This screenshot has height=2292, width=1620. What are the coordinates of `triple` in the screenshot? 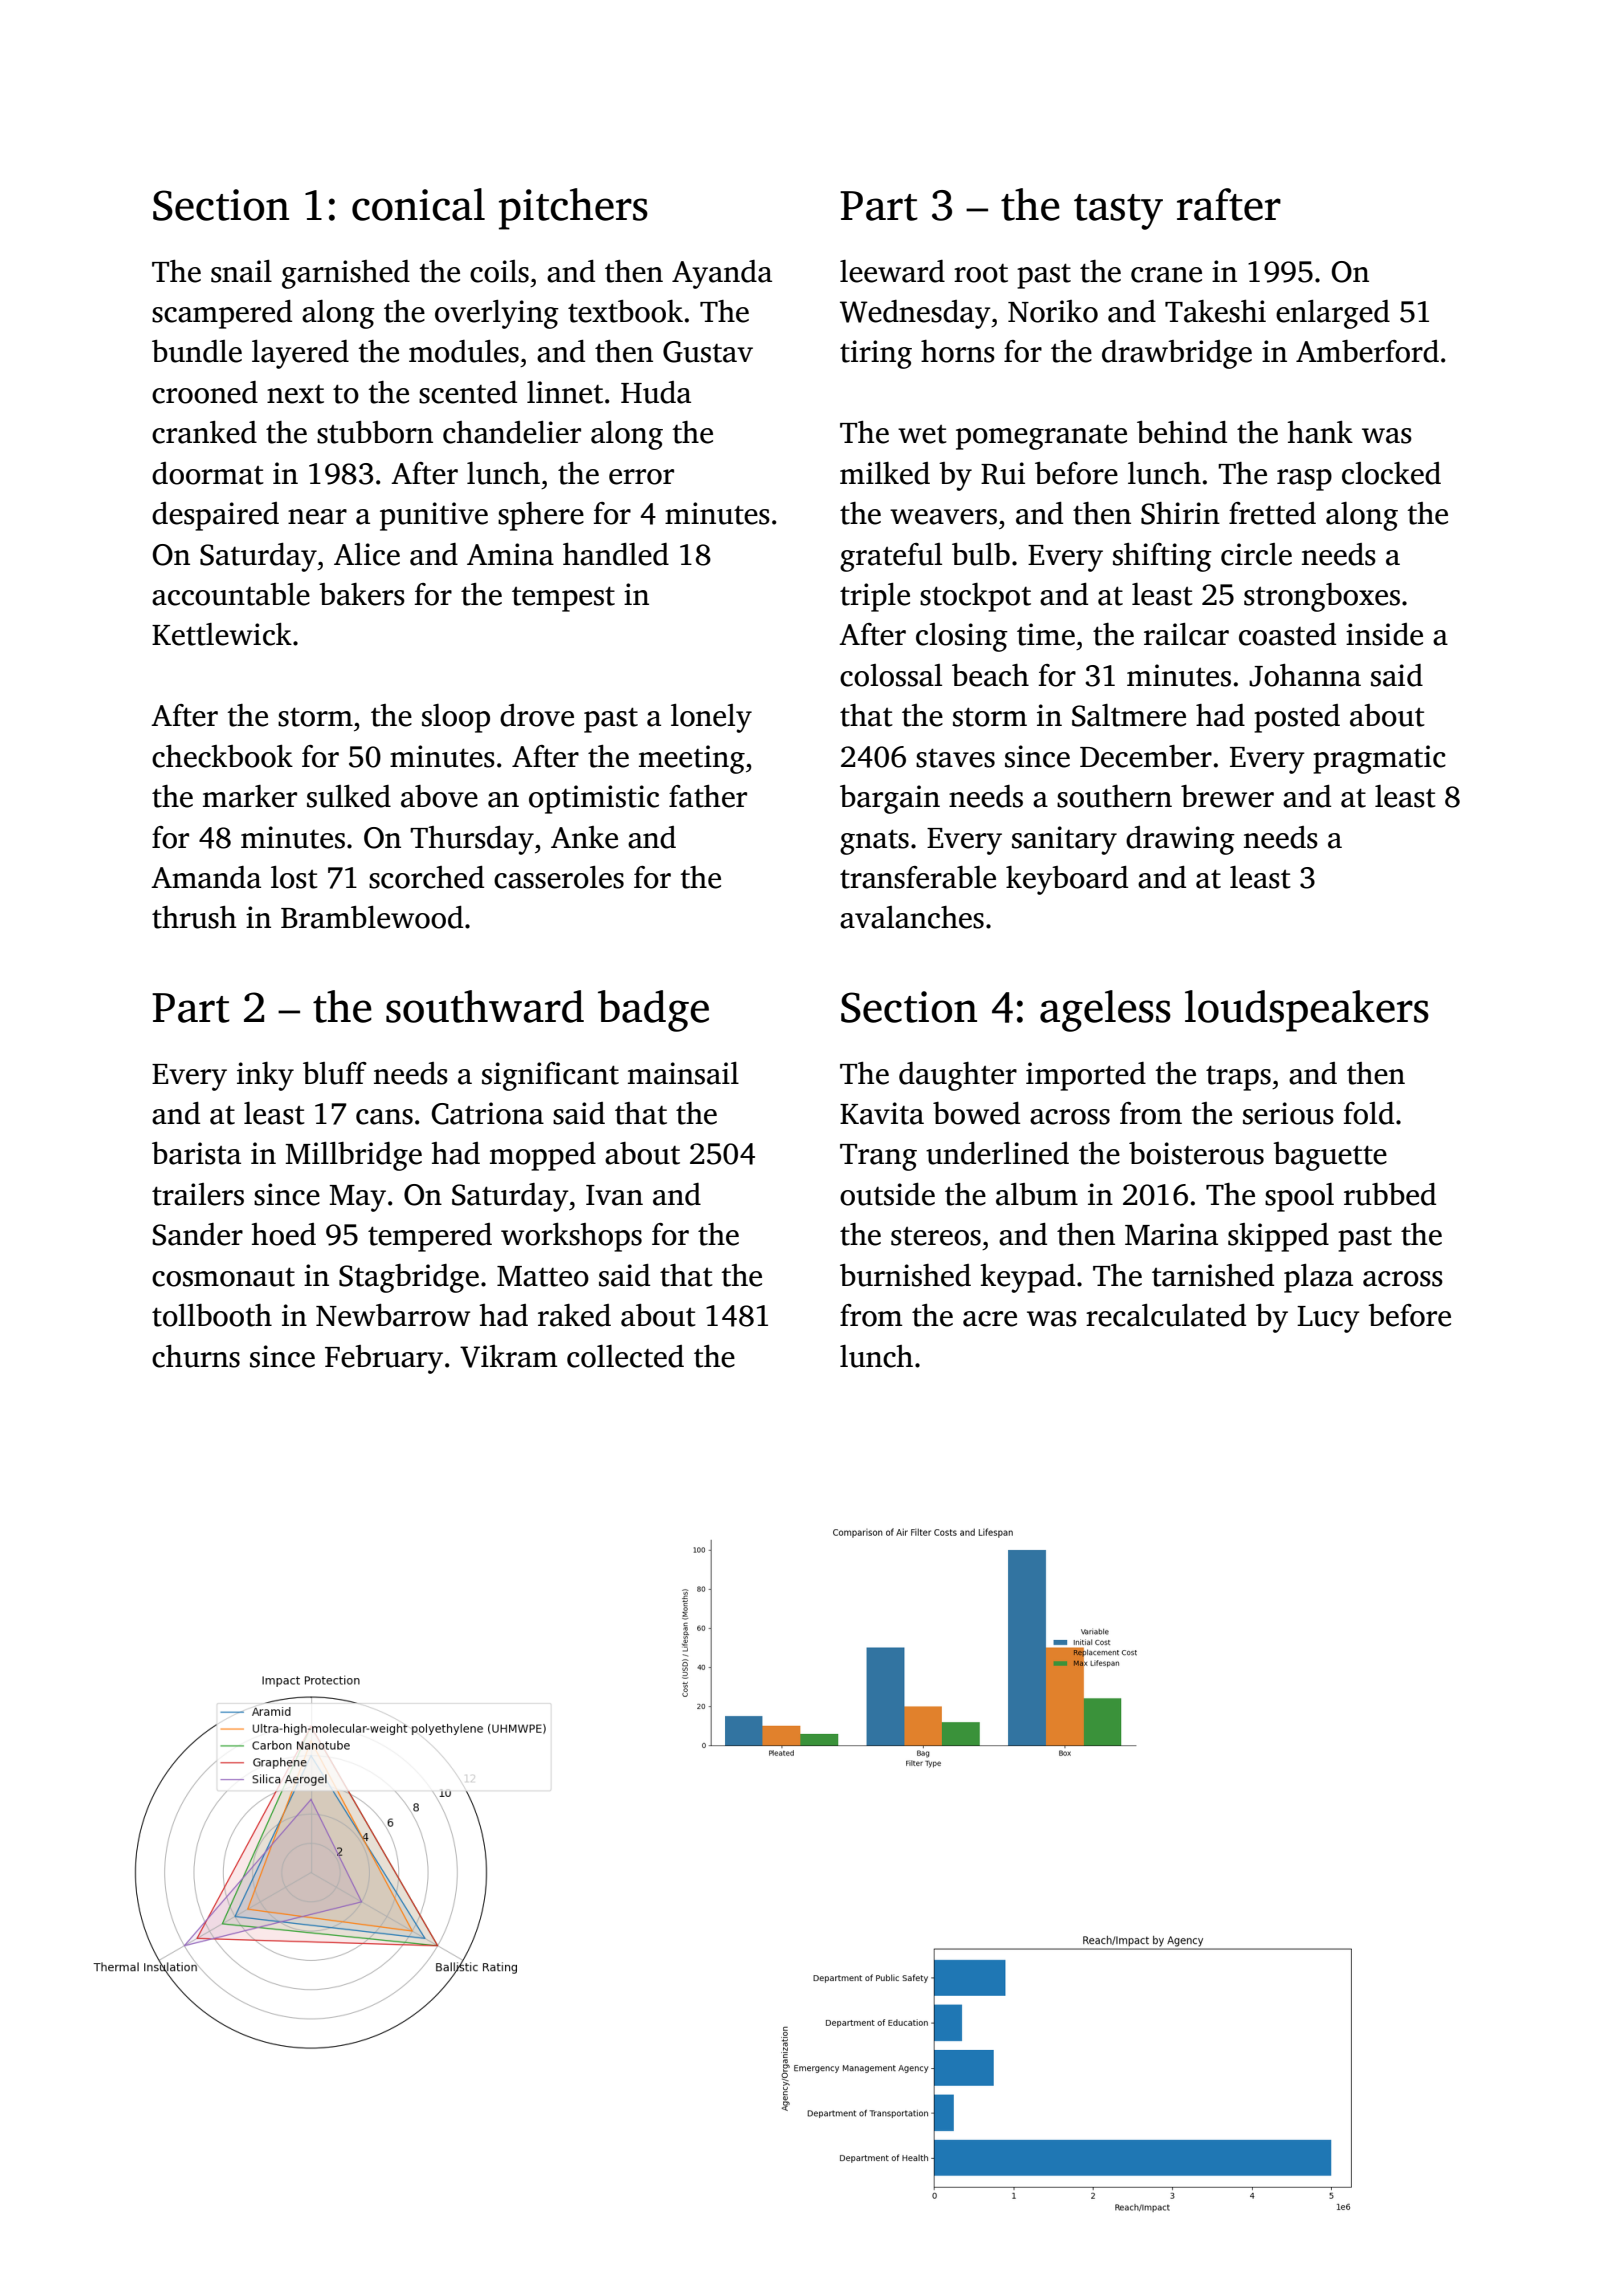 It's located at (875, 597).
